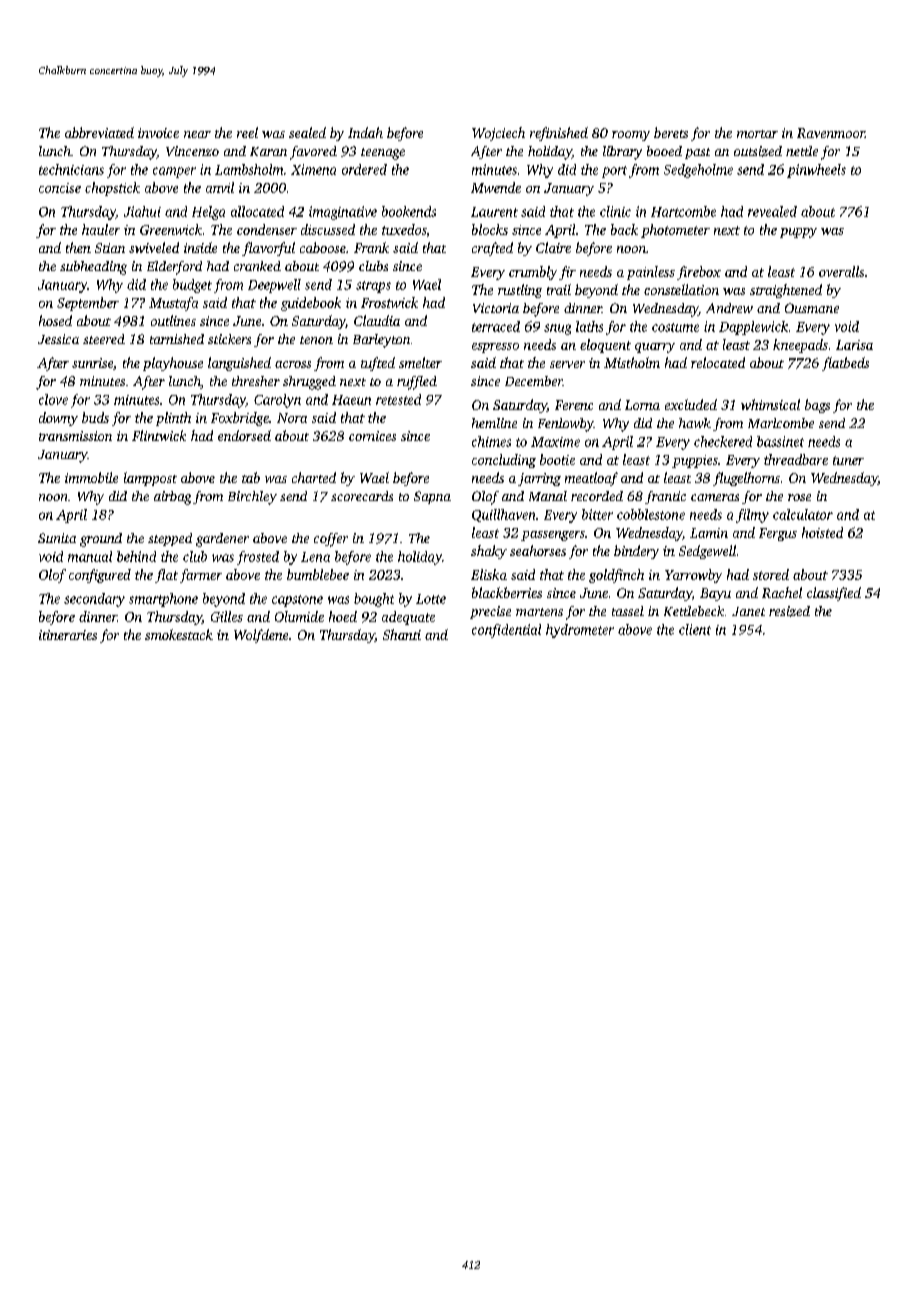 The image size is (924, 1308). Describe the element at coordinates (314, 477) in the document. I see `charted` at that location.
